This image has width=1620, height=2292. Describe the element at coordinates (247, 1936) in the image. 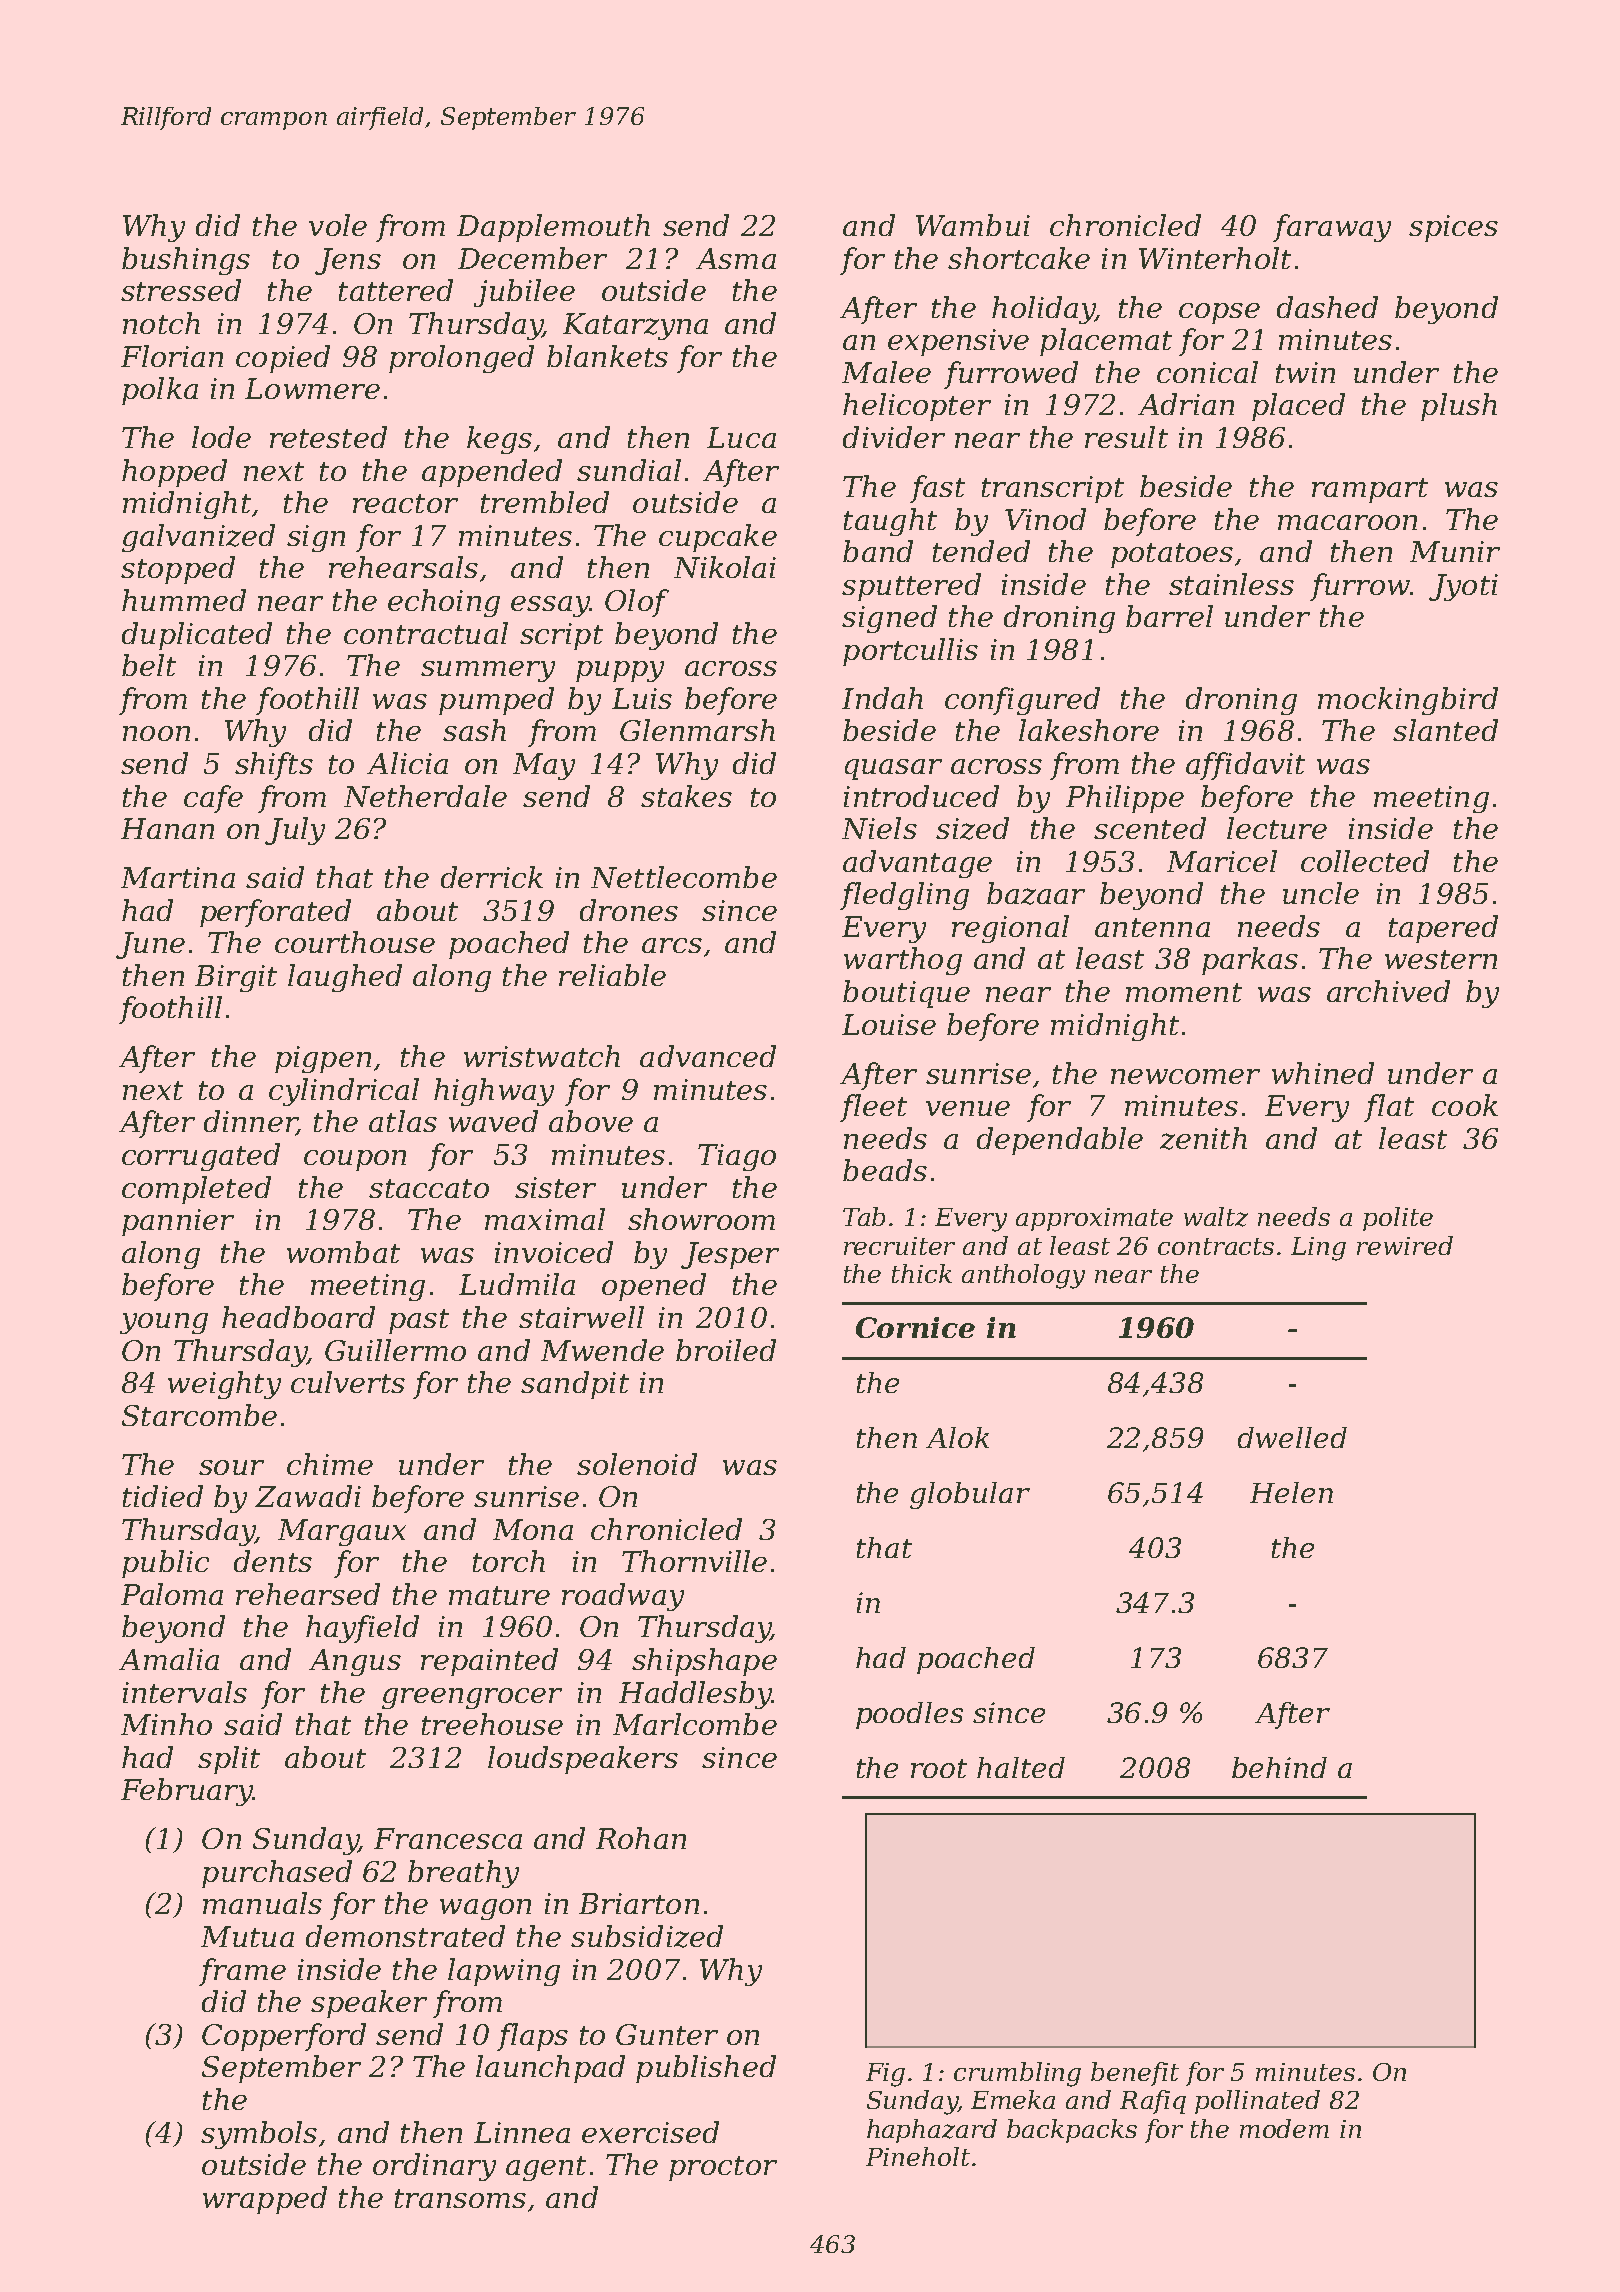

I see `Mutua` at that location.
